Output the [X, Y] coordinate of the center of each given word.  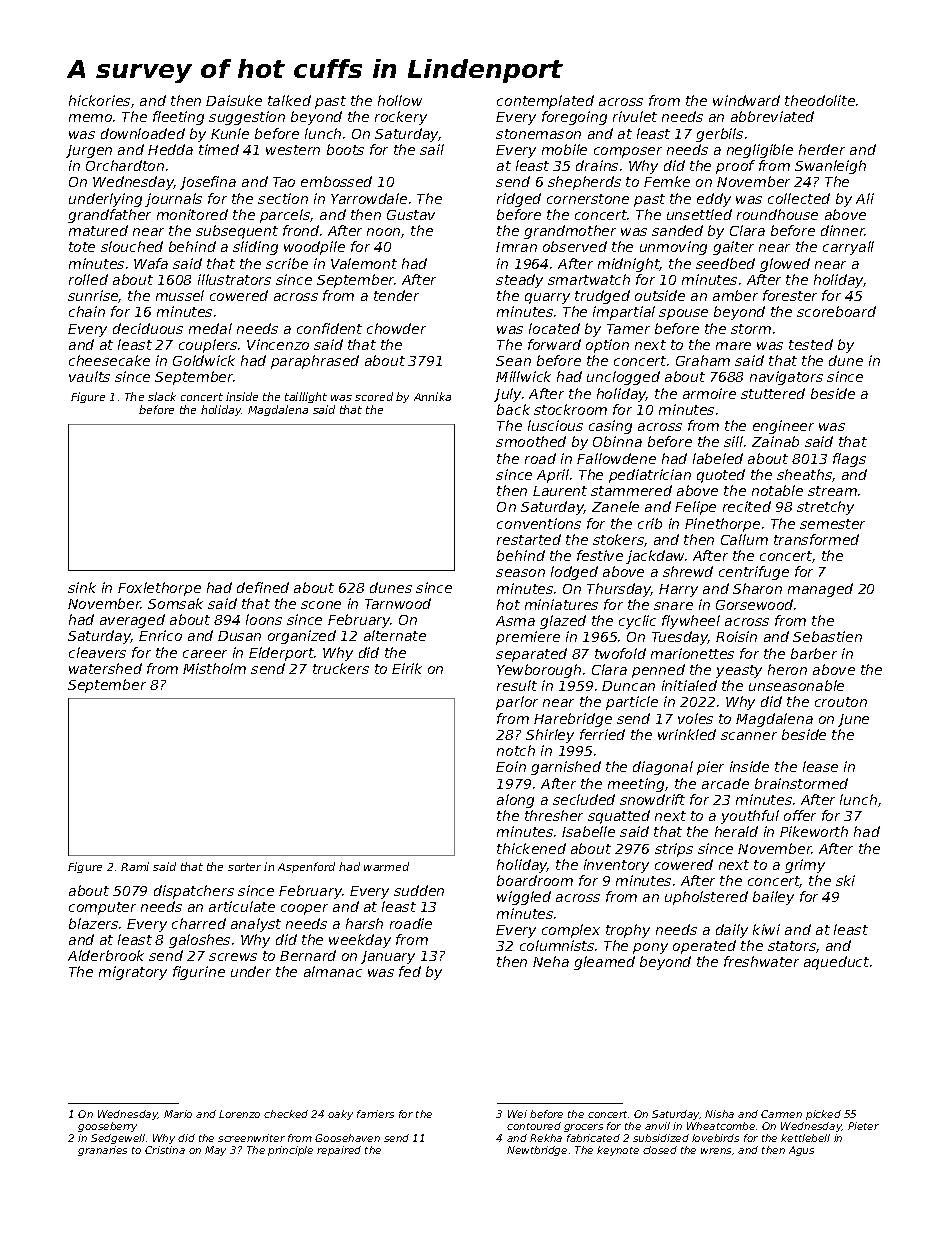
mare [733, 346]
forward [554, 344]
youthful [750, 817]
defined [263, 587]
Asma [515, 621]
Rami [135, 866]
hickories [99, 100]
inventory [616, 866]
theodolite [820, 100]
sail [432, 149]
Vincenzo [278, 344]
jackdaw [655, 557]
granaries [102, 1151]
